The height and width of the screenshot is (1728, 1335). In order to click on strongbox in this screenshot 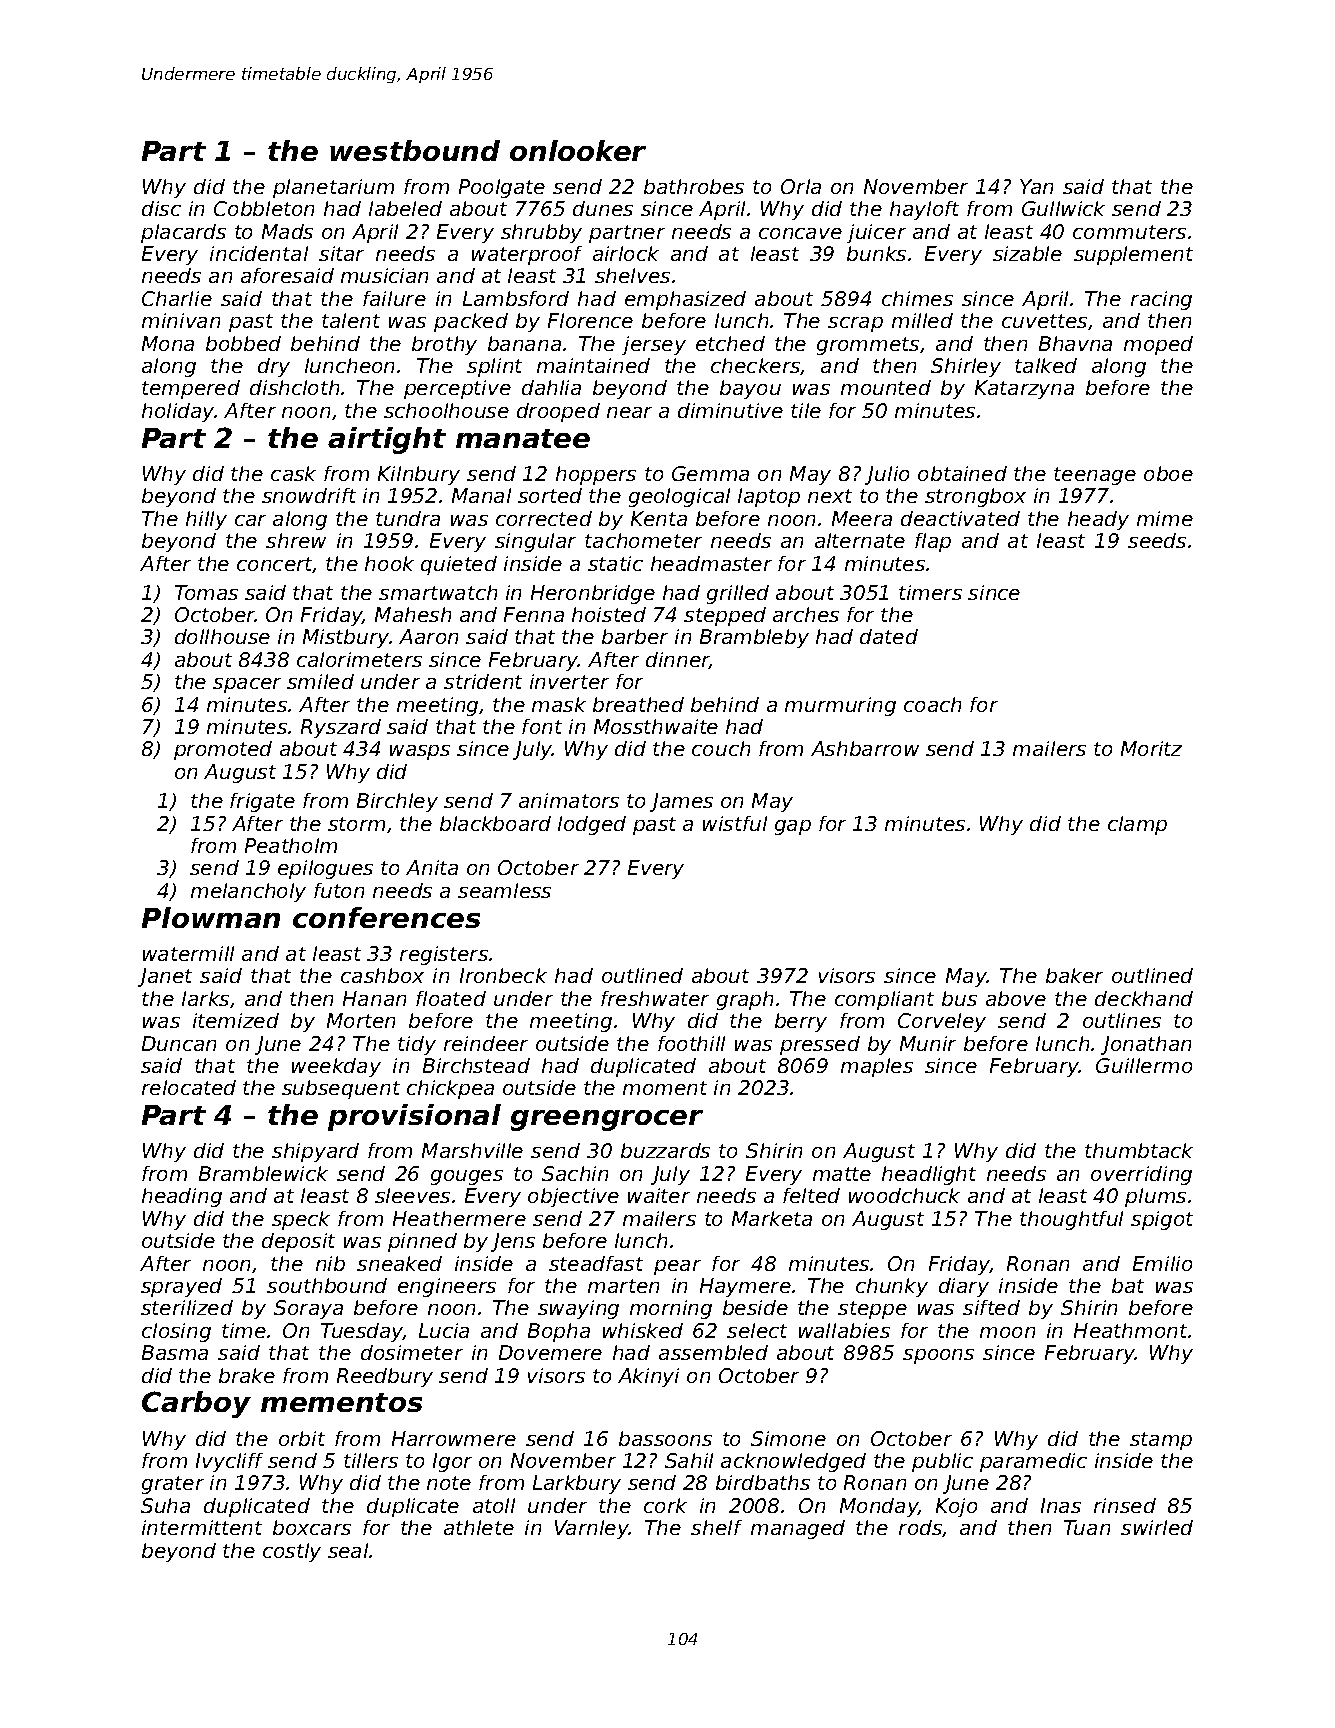, I will do `click(975, 497)`.
